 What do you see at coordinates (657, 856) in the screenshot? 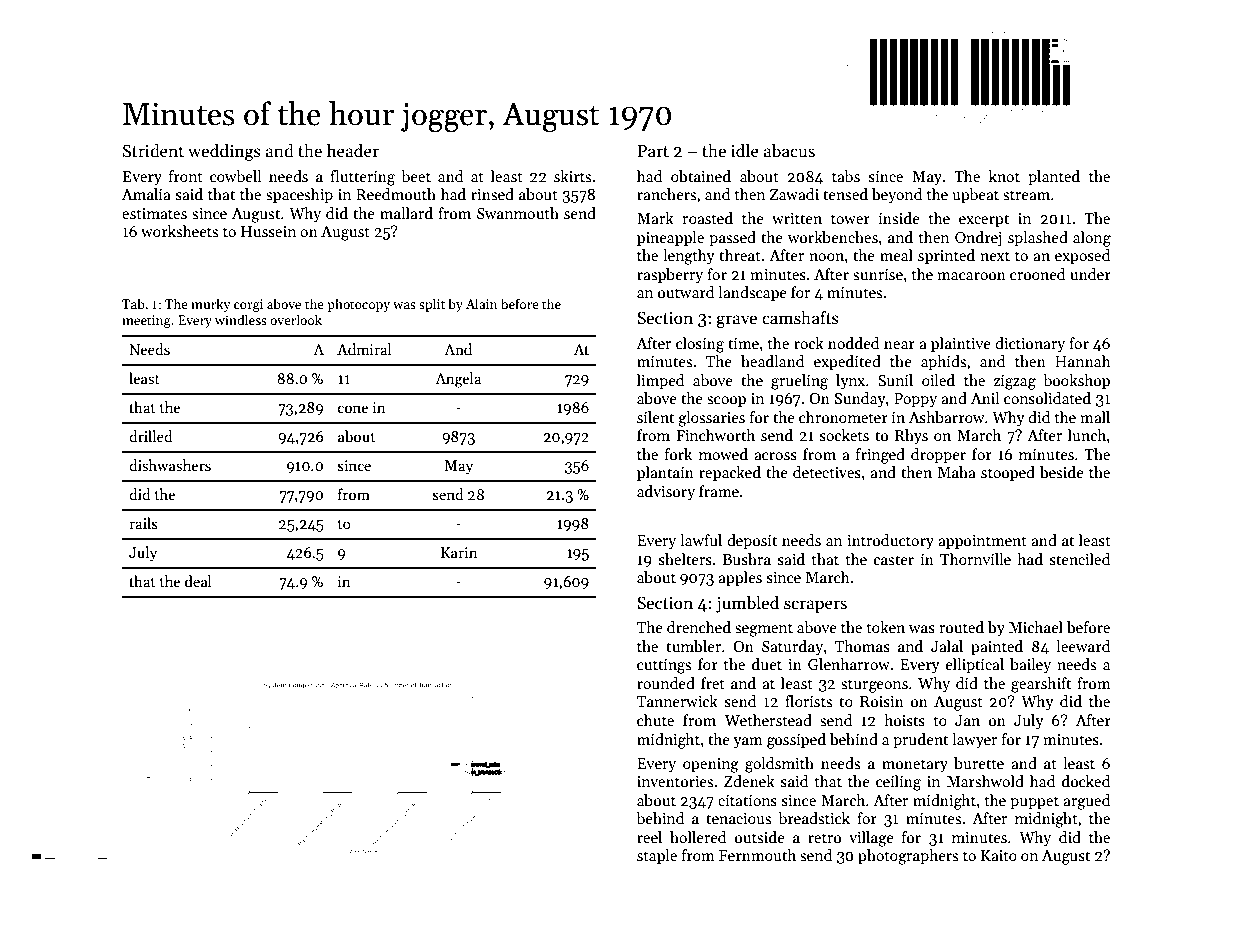
I see `staple` at bounding box center [657, 856].
